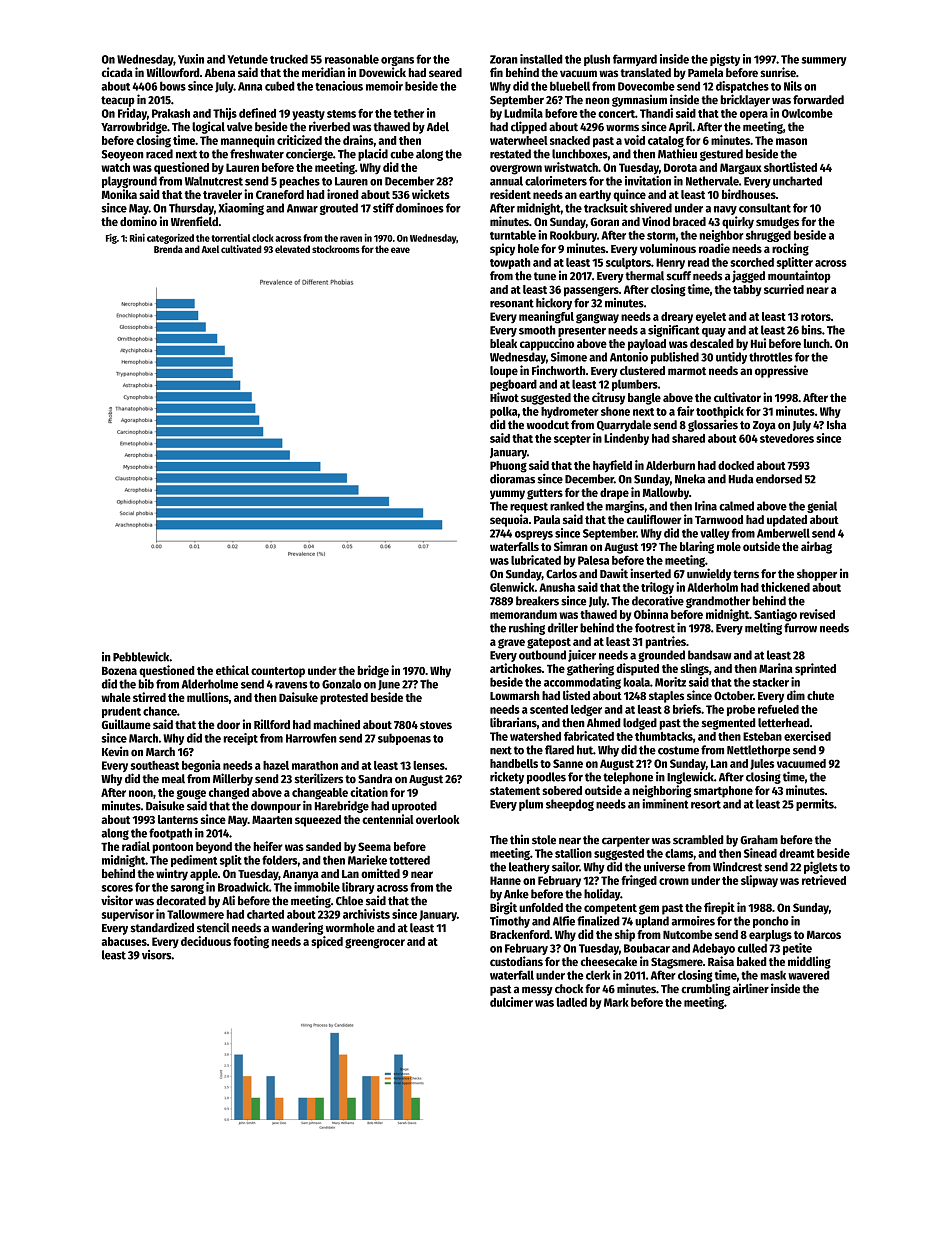 The height and width of the page is (1233, 952). Describe the element at coordinates (431, 194) in the page. I see `wickets` at that location.
